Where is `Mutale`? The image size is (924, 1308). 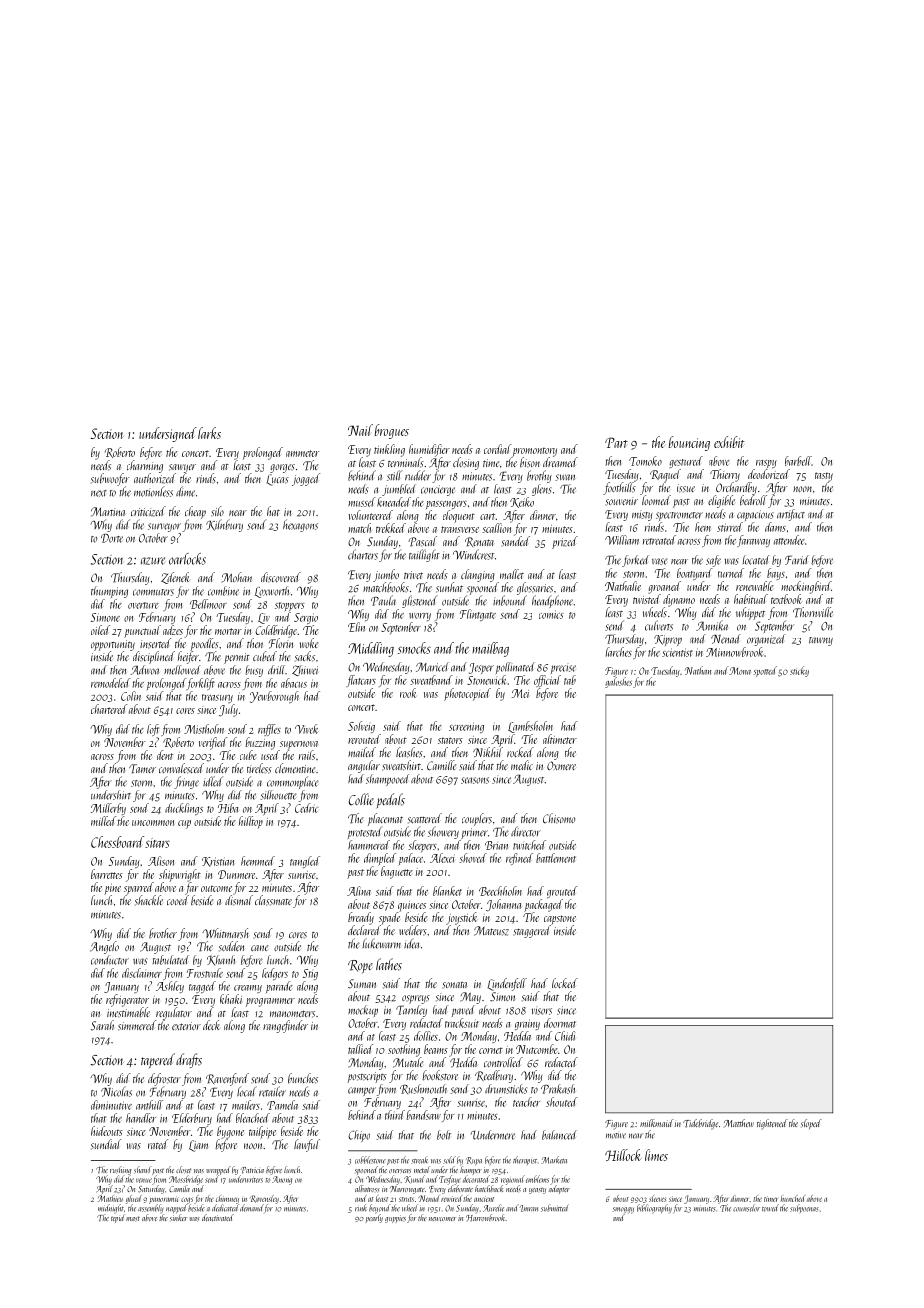
Mutale is located at coordinates (408, 1062).
